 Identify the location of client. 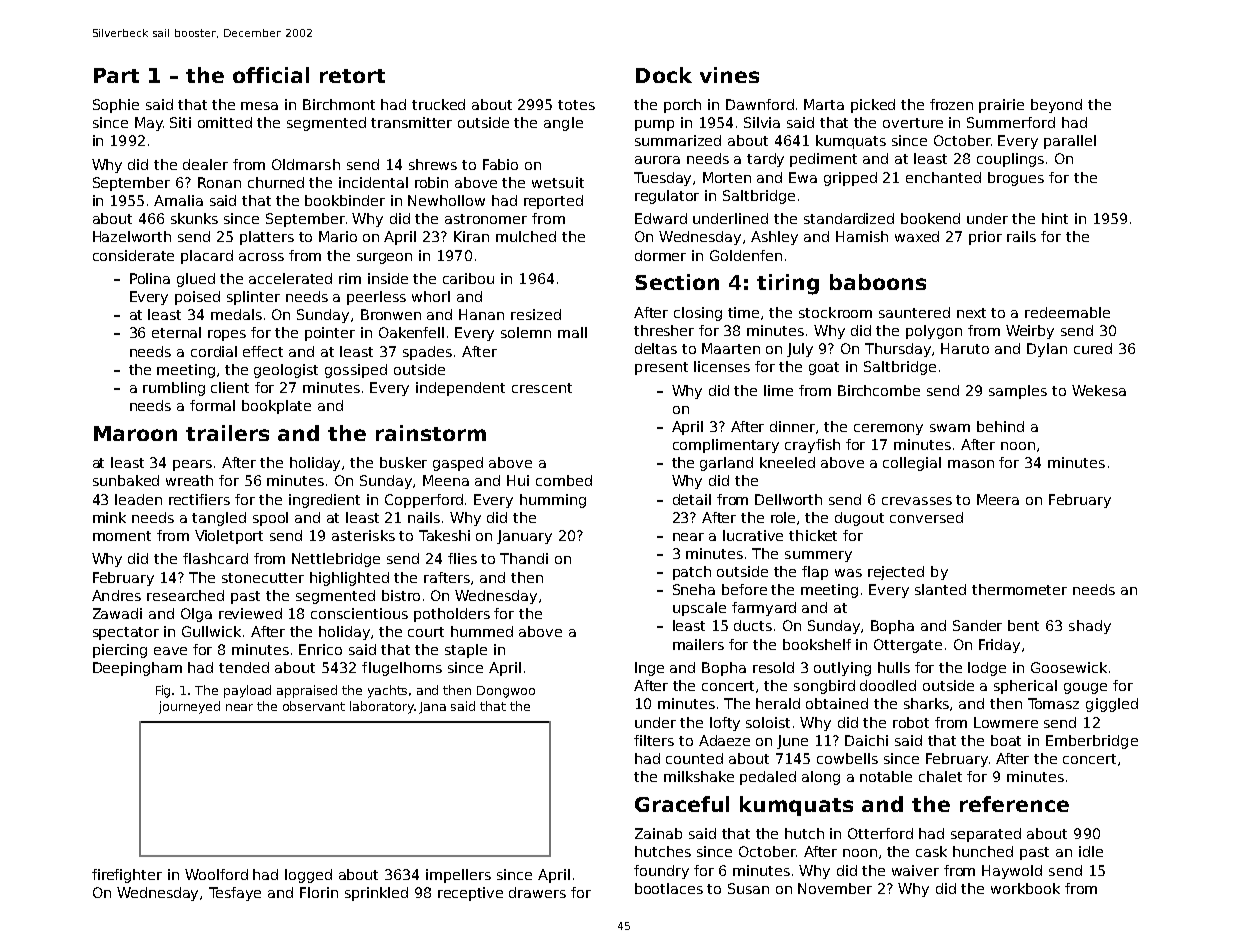
(230, 387).
